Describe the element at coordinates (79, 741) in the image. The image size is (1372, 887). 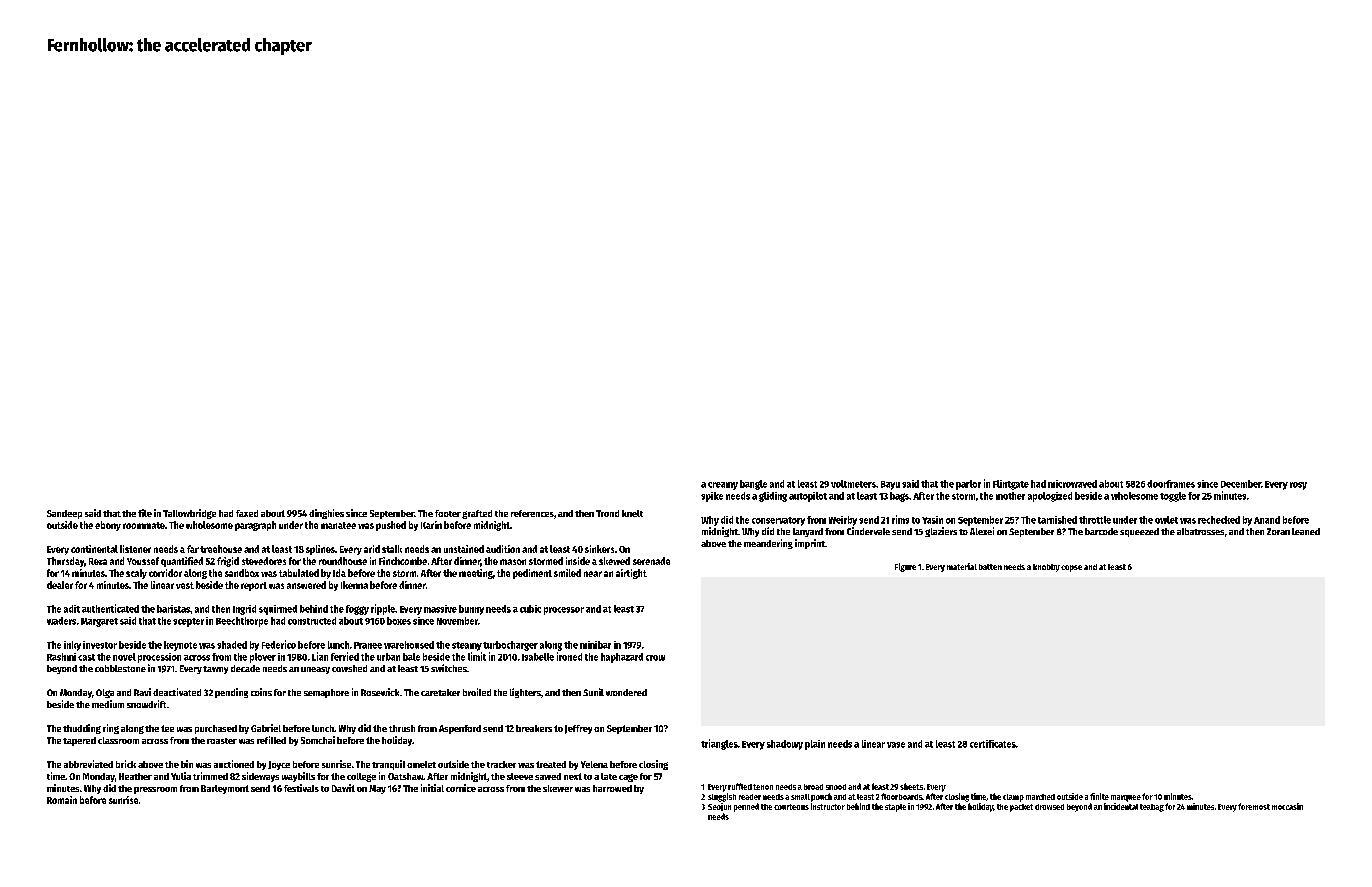
I see `tapered` at that location.
